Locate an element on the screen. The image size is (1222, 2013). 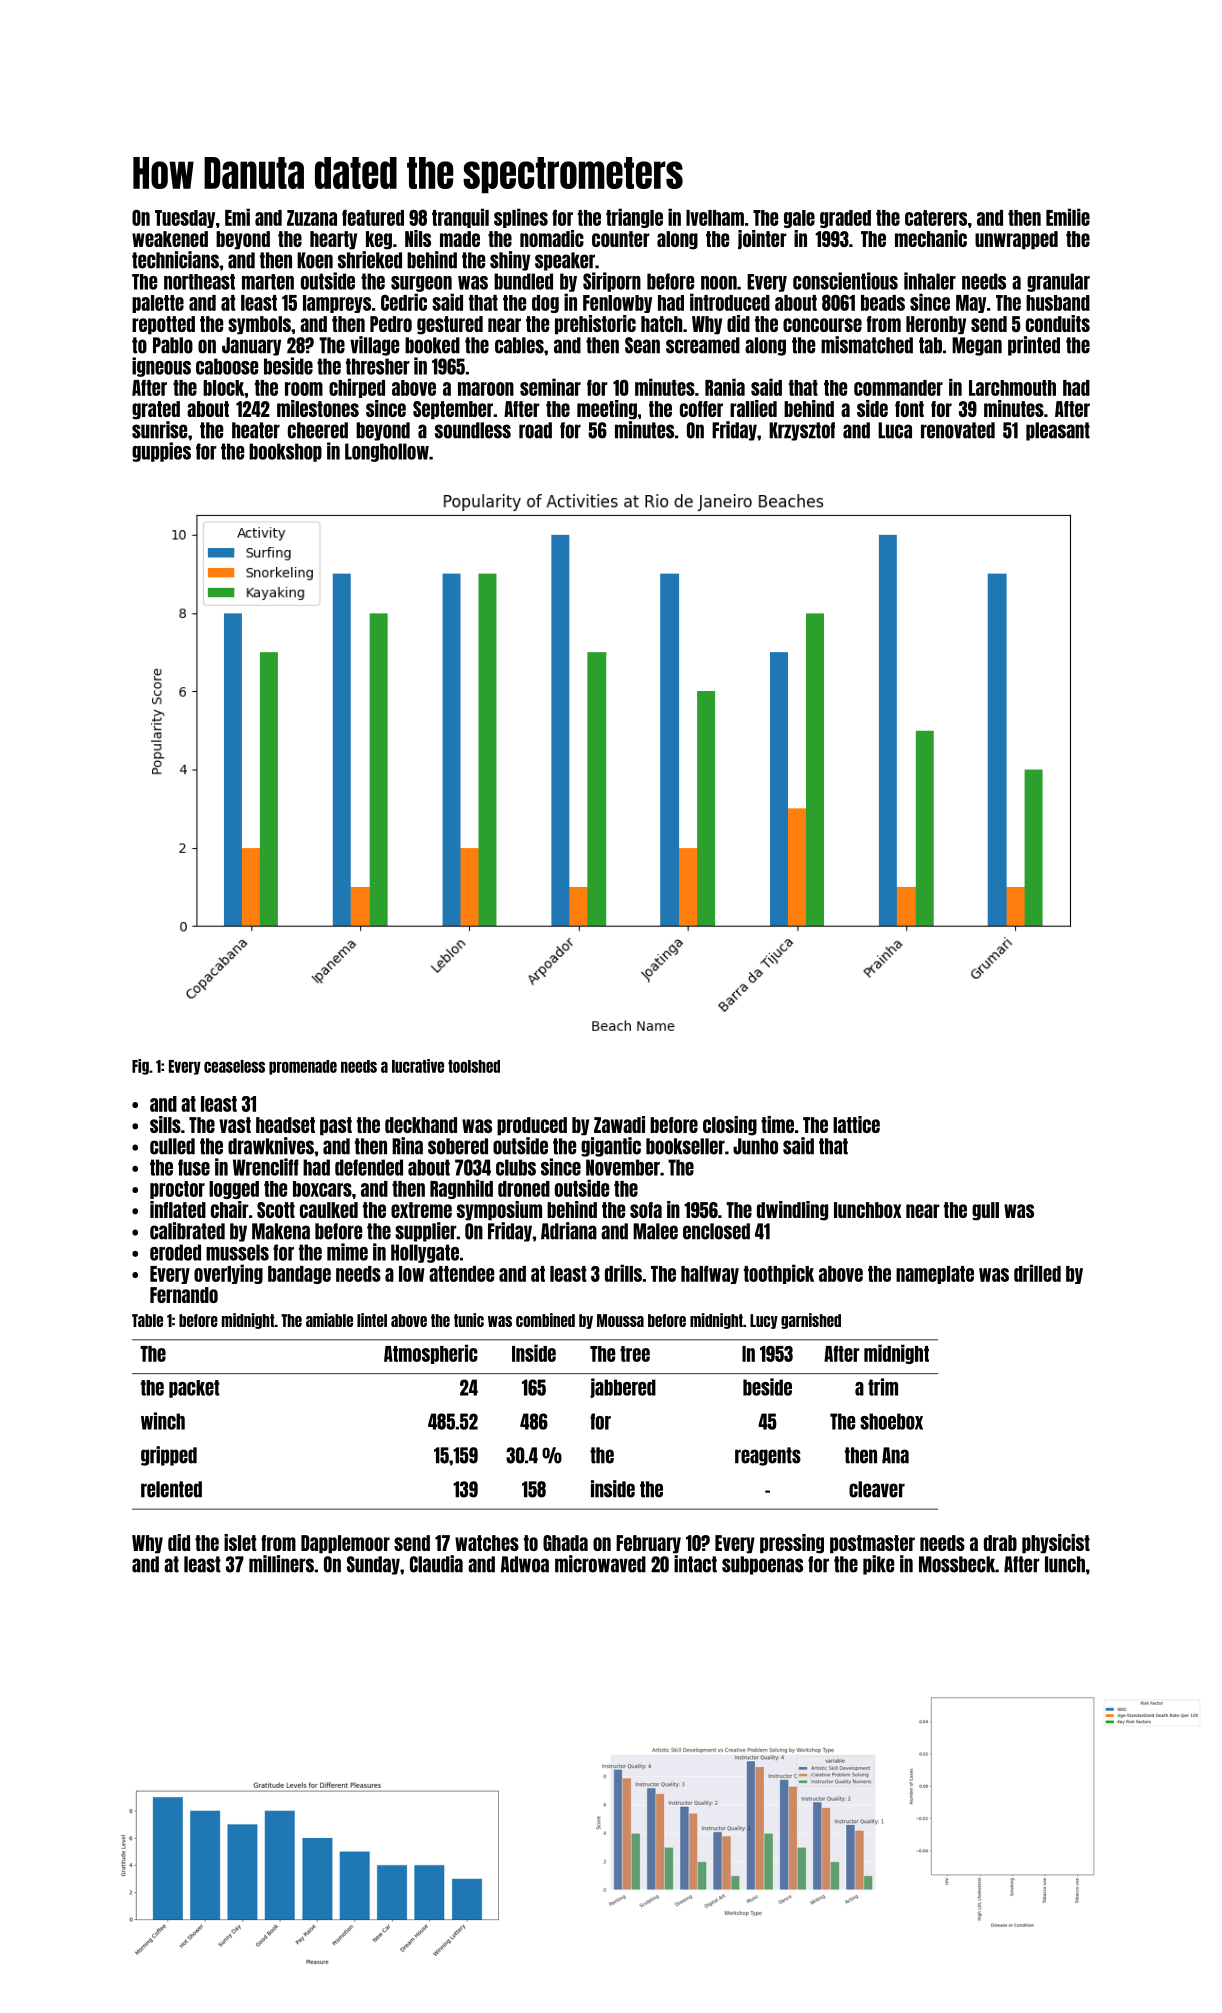
ceaseless is located at coordinates (234, 1066).
